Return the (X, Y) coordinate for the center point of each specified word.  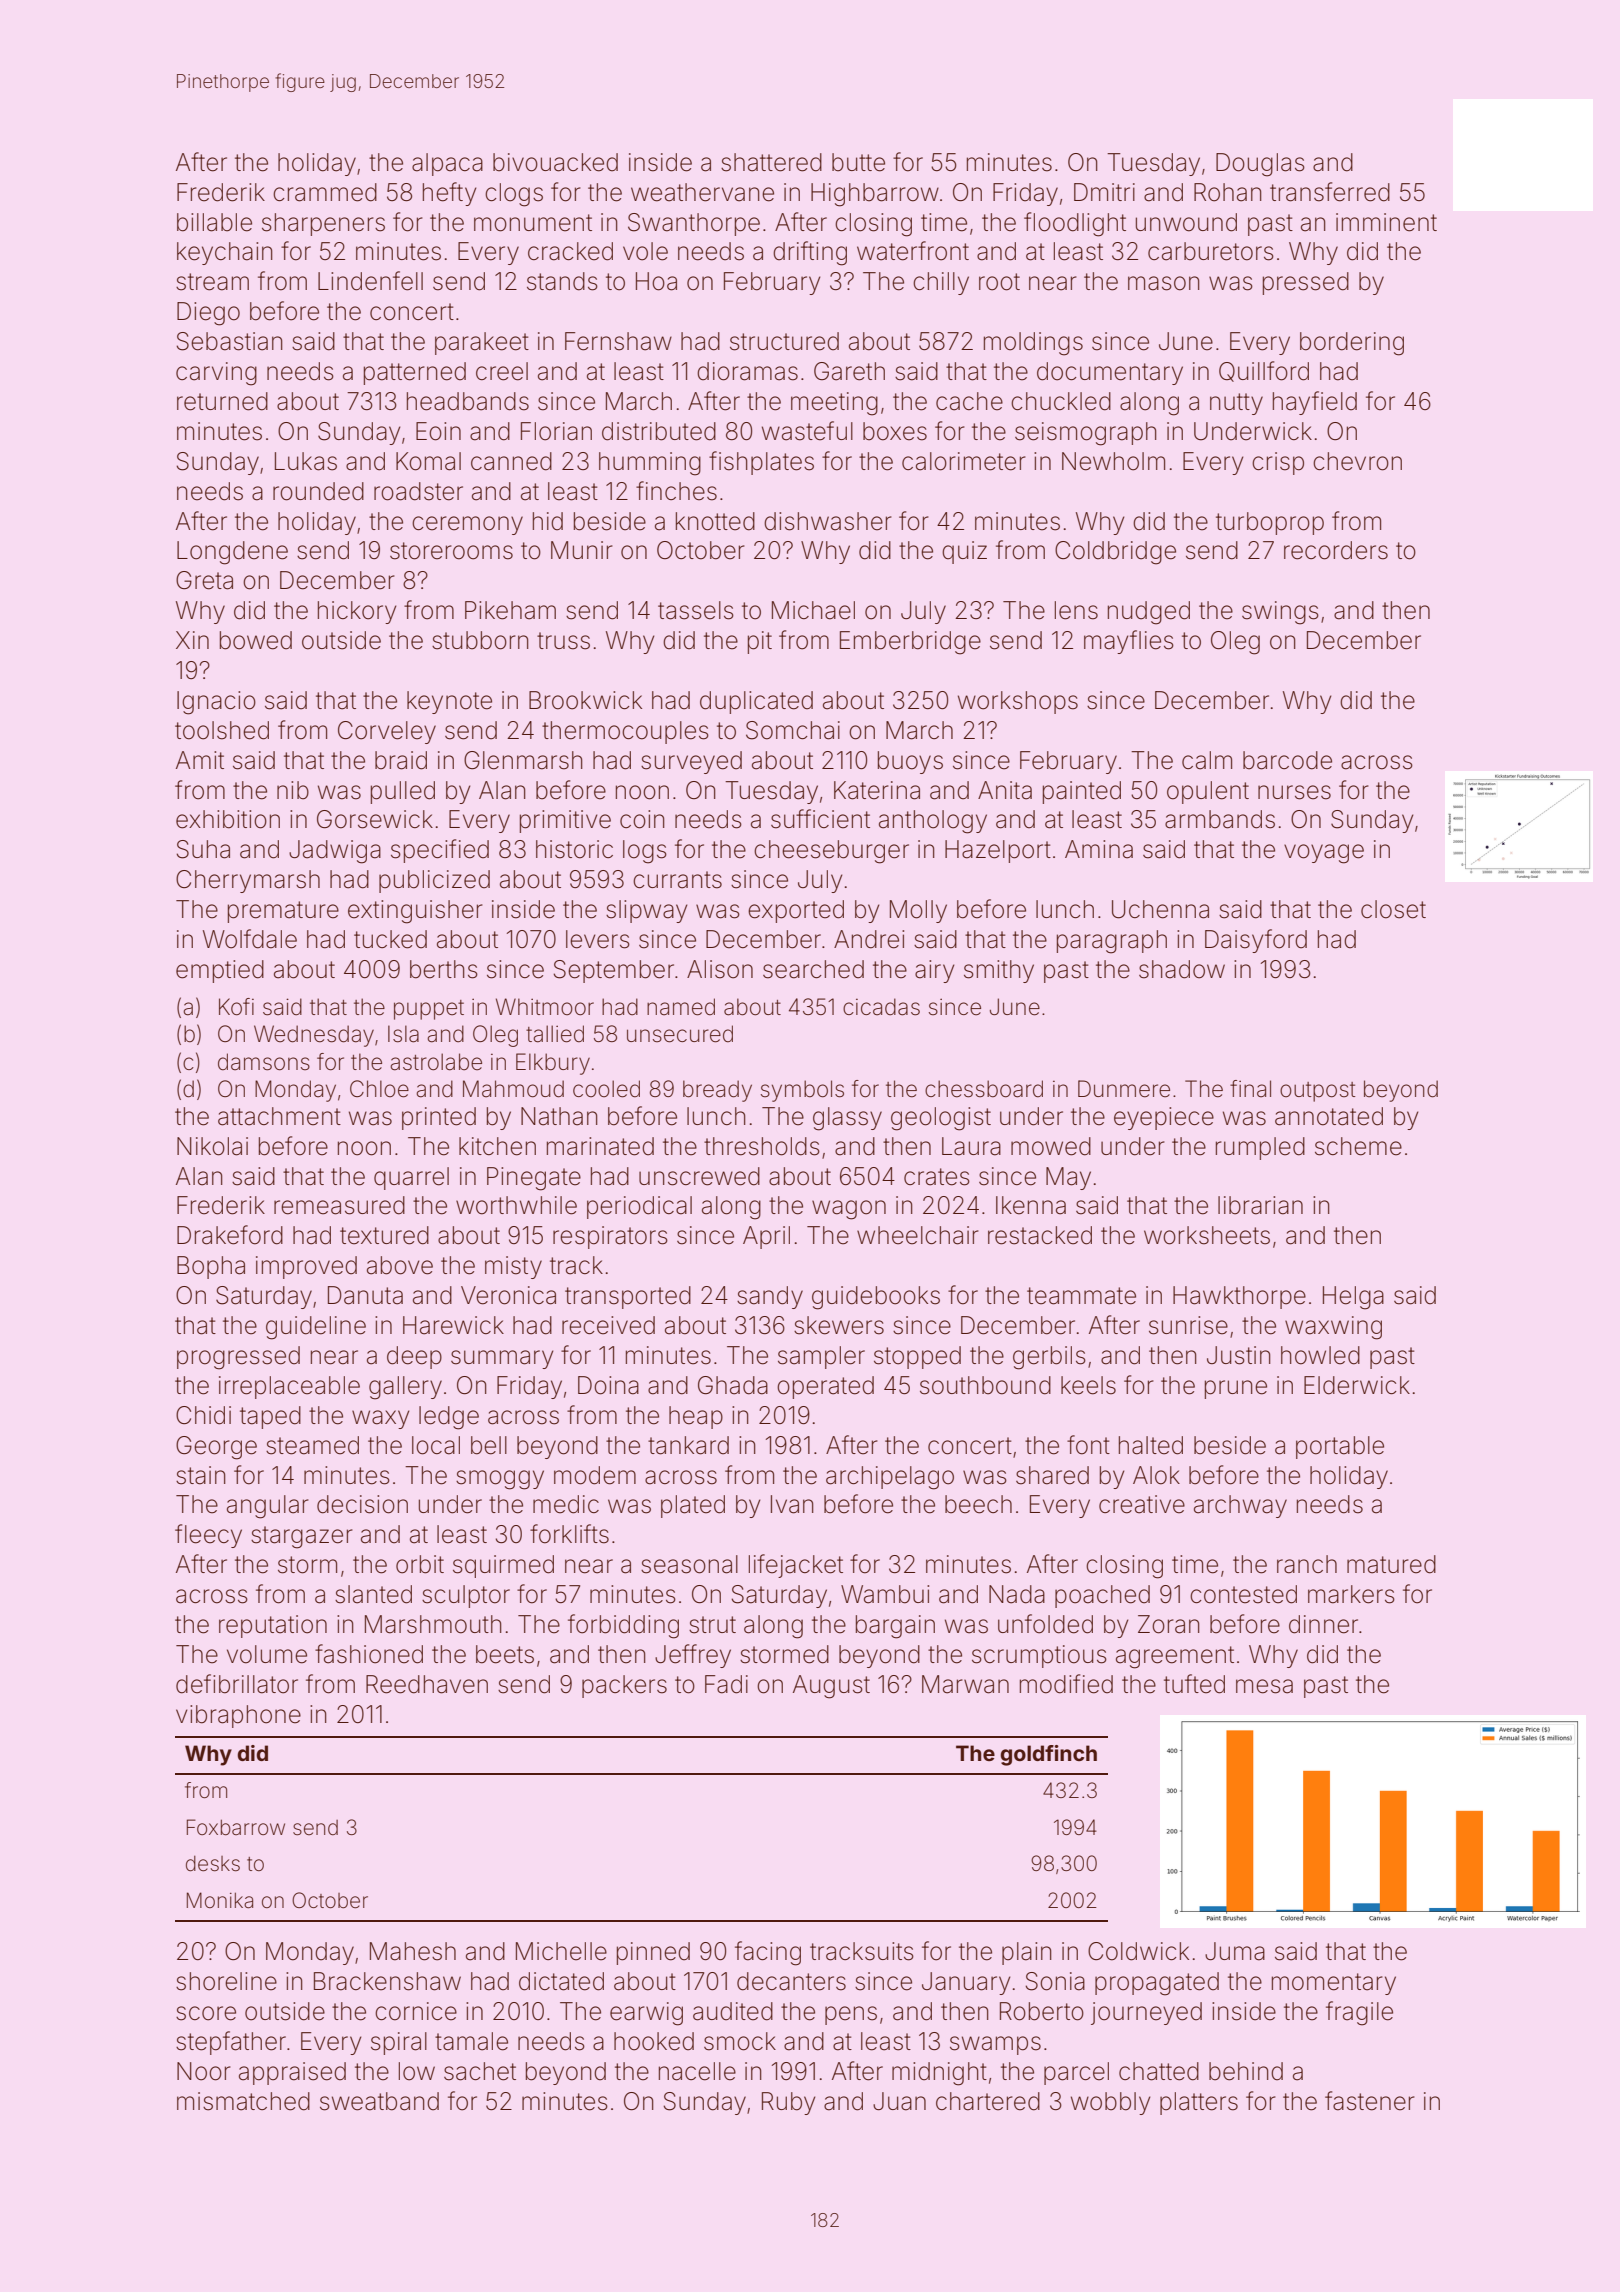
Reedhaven (427, 1684)
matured (1391, 1564)
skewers (839, 1325)
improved (306, 1267)
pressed (1306, 283)
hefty (449, 194)
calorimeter (964, 461)
